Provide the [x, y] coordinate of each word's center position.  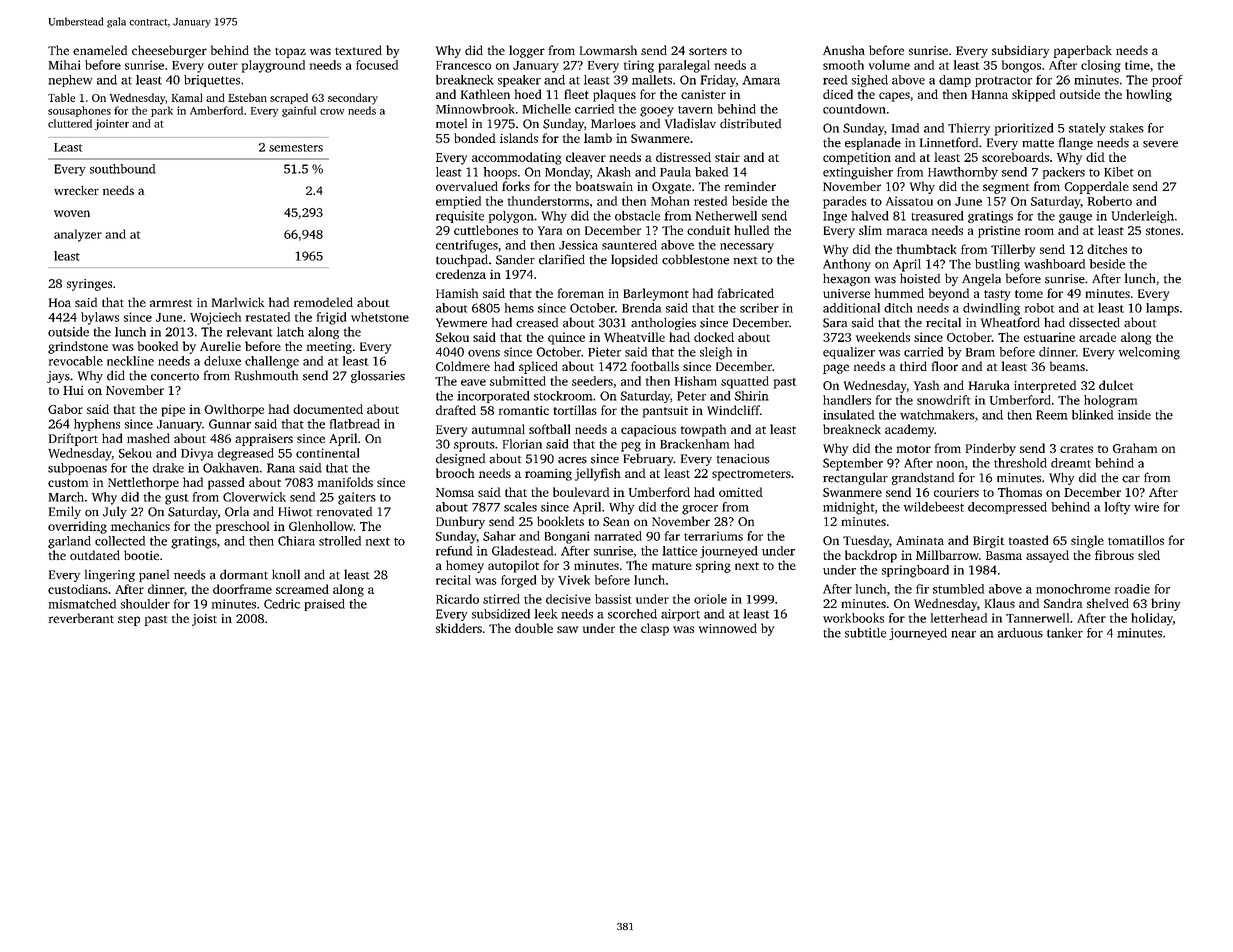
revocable [76, 361]
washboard [1054, 264]
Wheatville [634, 337]
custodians [78, 589]
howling [1149, 95]
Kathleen [485, 94]
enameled [100, 50]
